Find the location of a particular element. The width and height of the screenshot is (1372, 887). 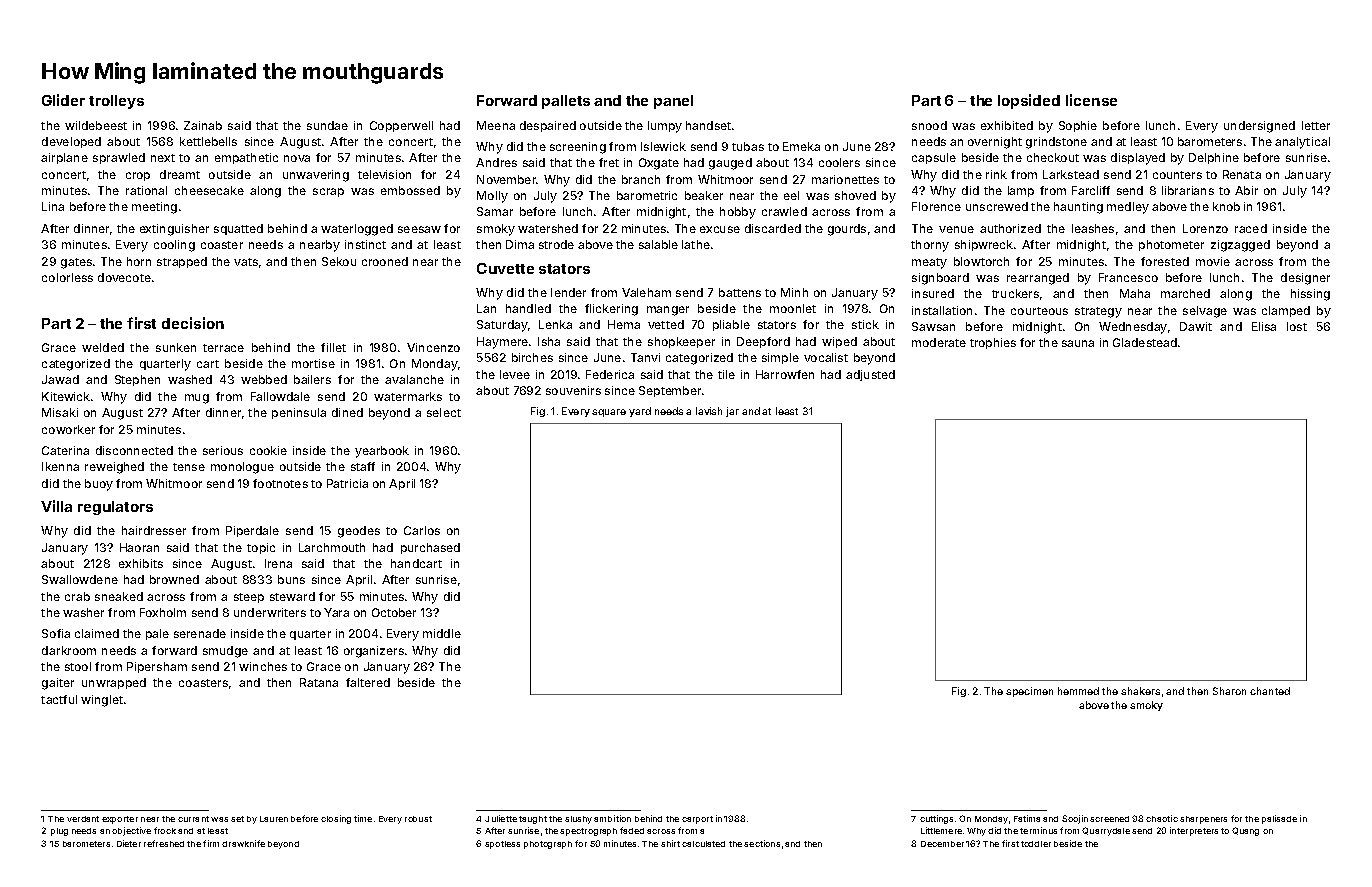

rink is located at coordinates (996, 174).
